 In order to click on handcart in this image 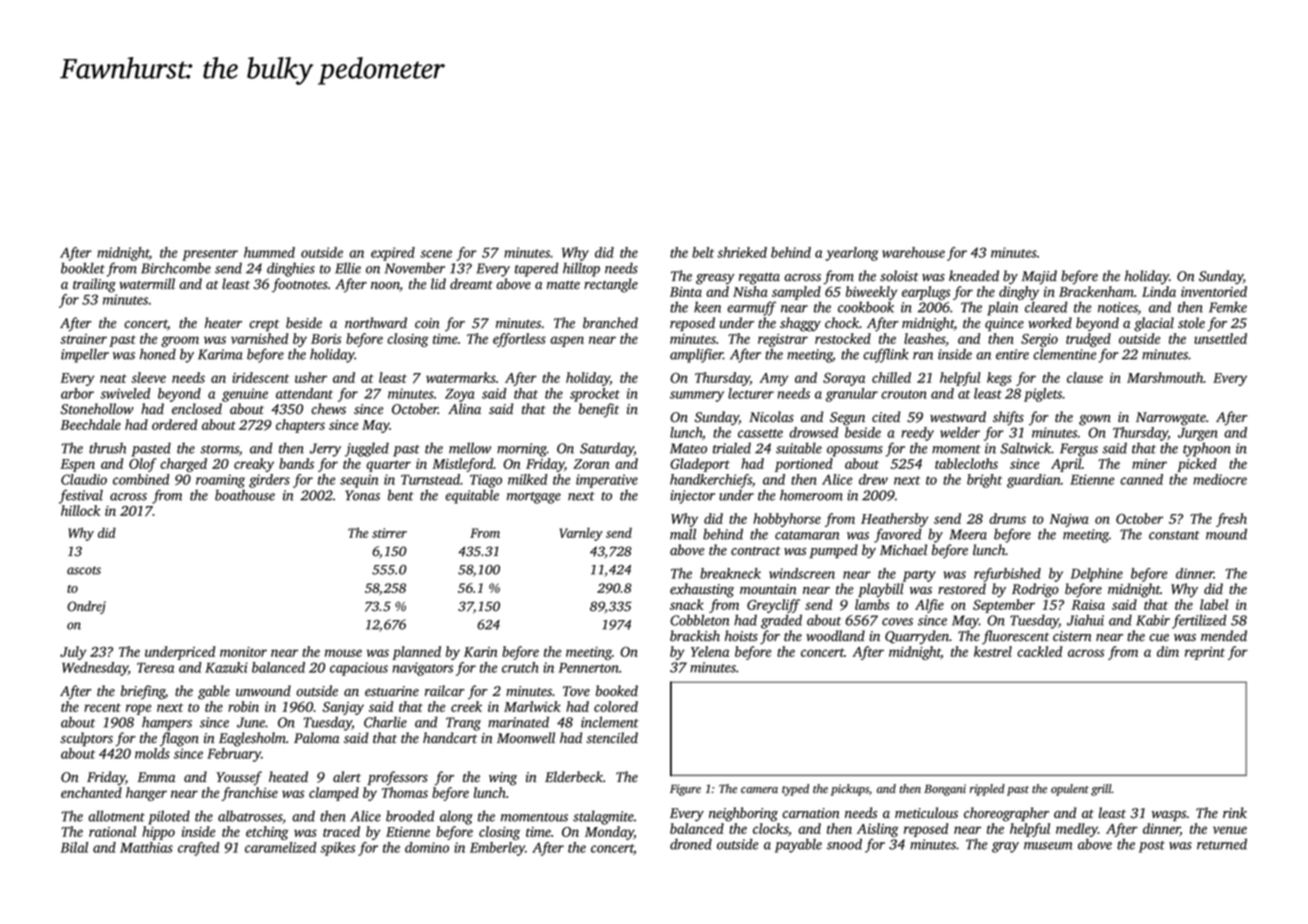, I will do `click(450, 737)`.
